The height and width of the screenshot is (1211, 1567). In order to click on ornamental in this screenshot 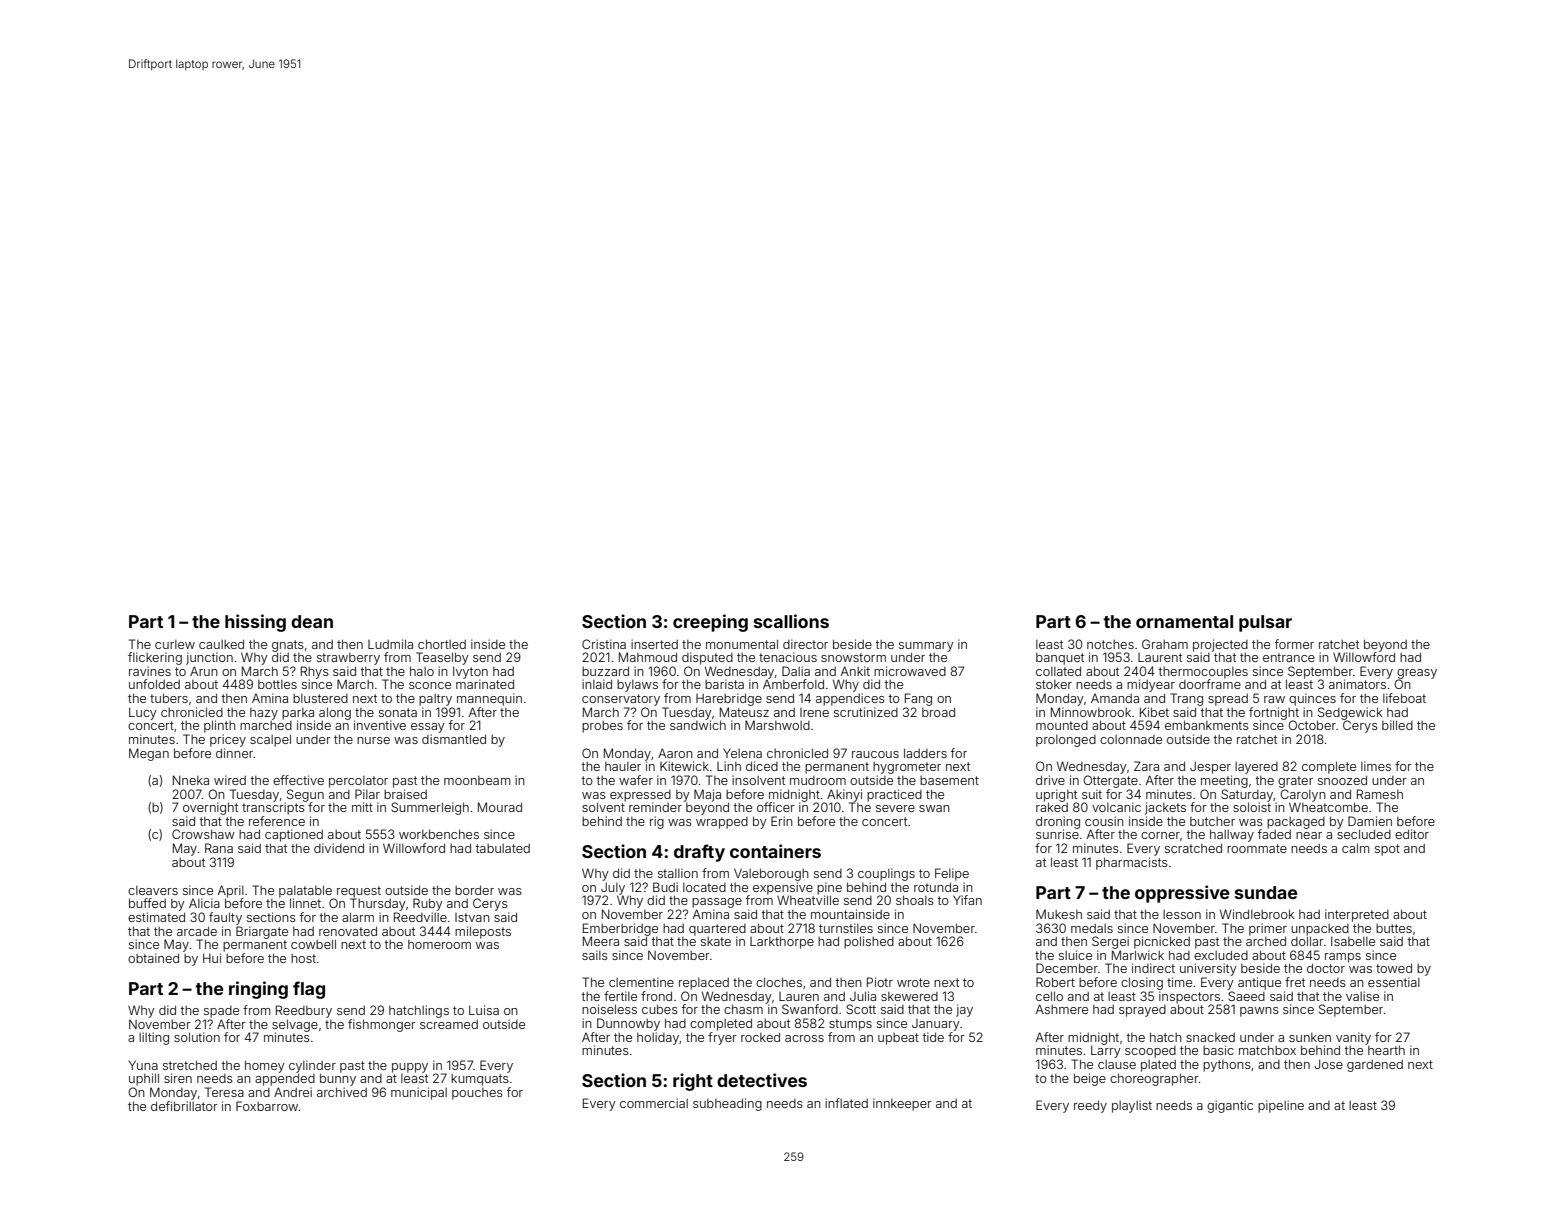, I will do `click(1184, 621)`.
